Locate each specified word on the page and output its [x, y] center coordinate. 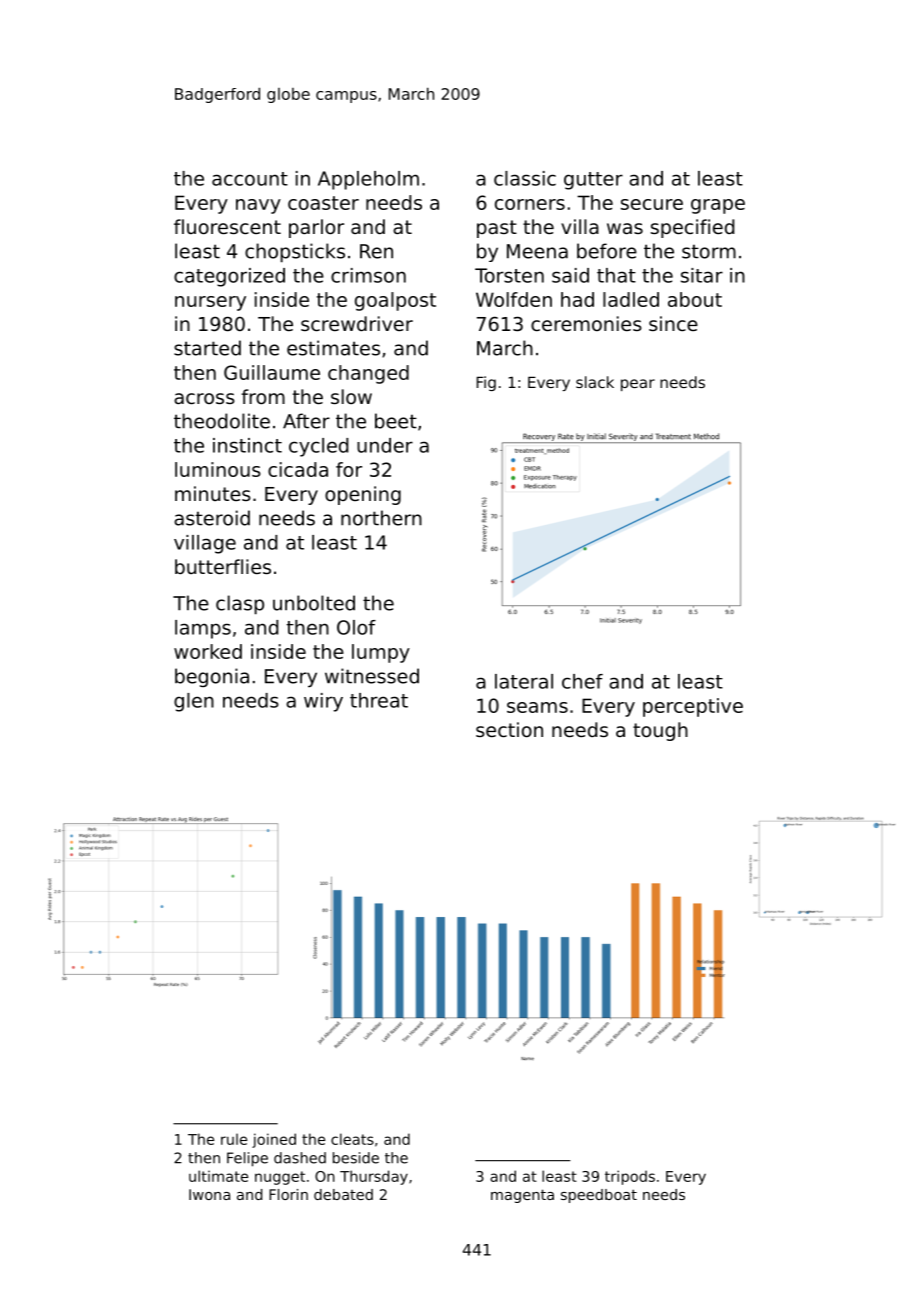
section [509, 729]
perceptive [693, 707]
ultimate [218, 1176]
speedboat [599, 1196]
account [250, 179]
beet [396, 421]
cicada [298, 469]
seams [537, 707]
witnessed [372, 676]
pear [638, 385]
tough [660, 731]
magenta [522, 1196]
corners [530, 204]
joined [274, 1140]
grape [718, 206]
